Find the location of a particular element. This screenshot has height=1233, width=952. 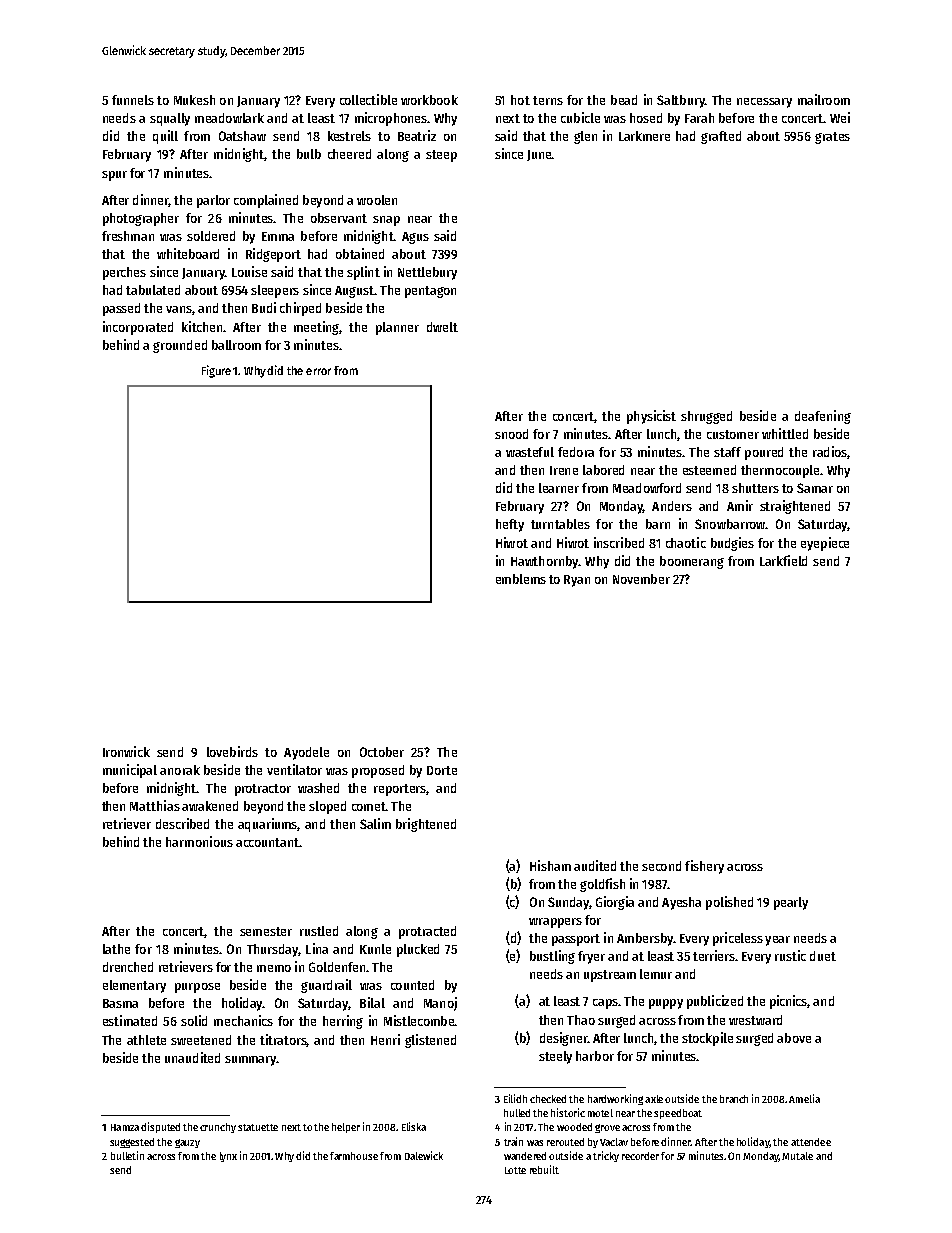

Nettlebury is located at coordinates (427, 273).
